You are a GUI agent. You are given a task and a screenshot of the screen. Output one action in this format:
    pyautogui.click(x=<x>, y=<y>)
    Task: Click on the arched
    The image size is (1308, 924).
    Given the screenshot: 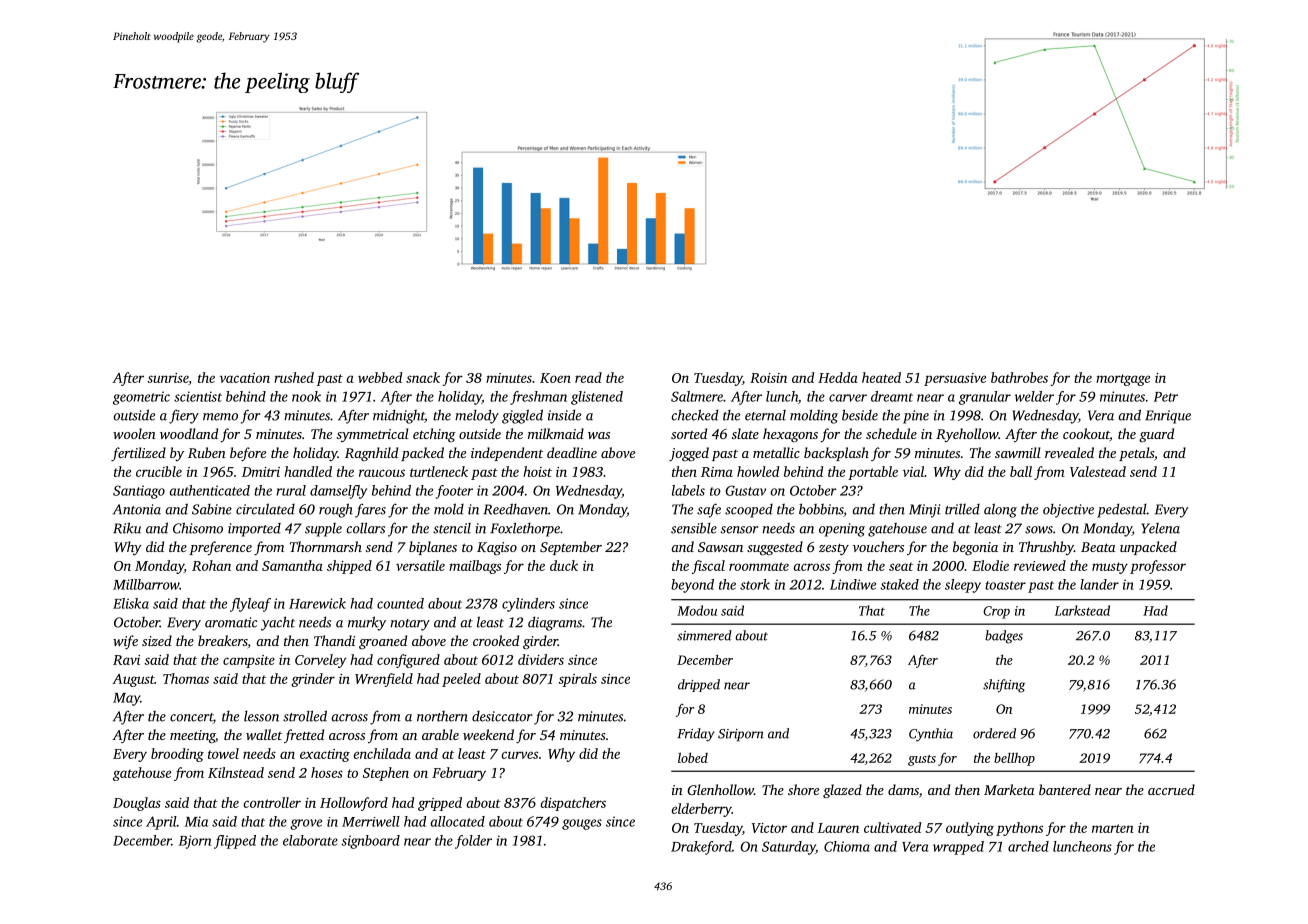 What is the action you would take?
    pyautogui.click(x=1028, y=846)
